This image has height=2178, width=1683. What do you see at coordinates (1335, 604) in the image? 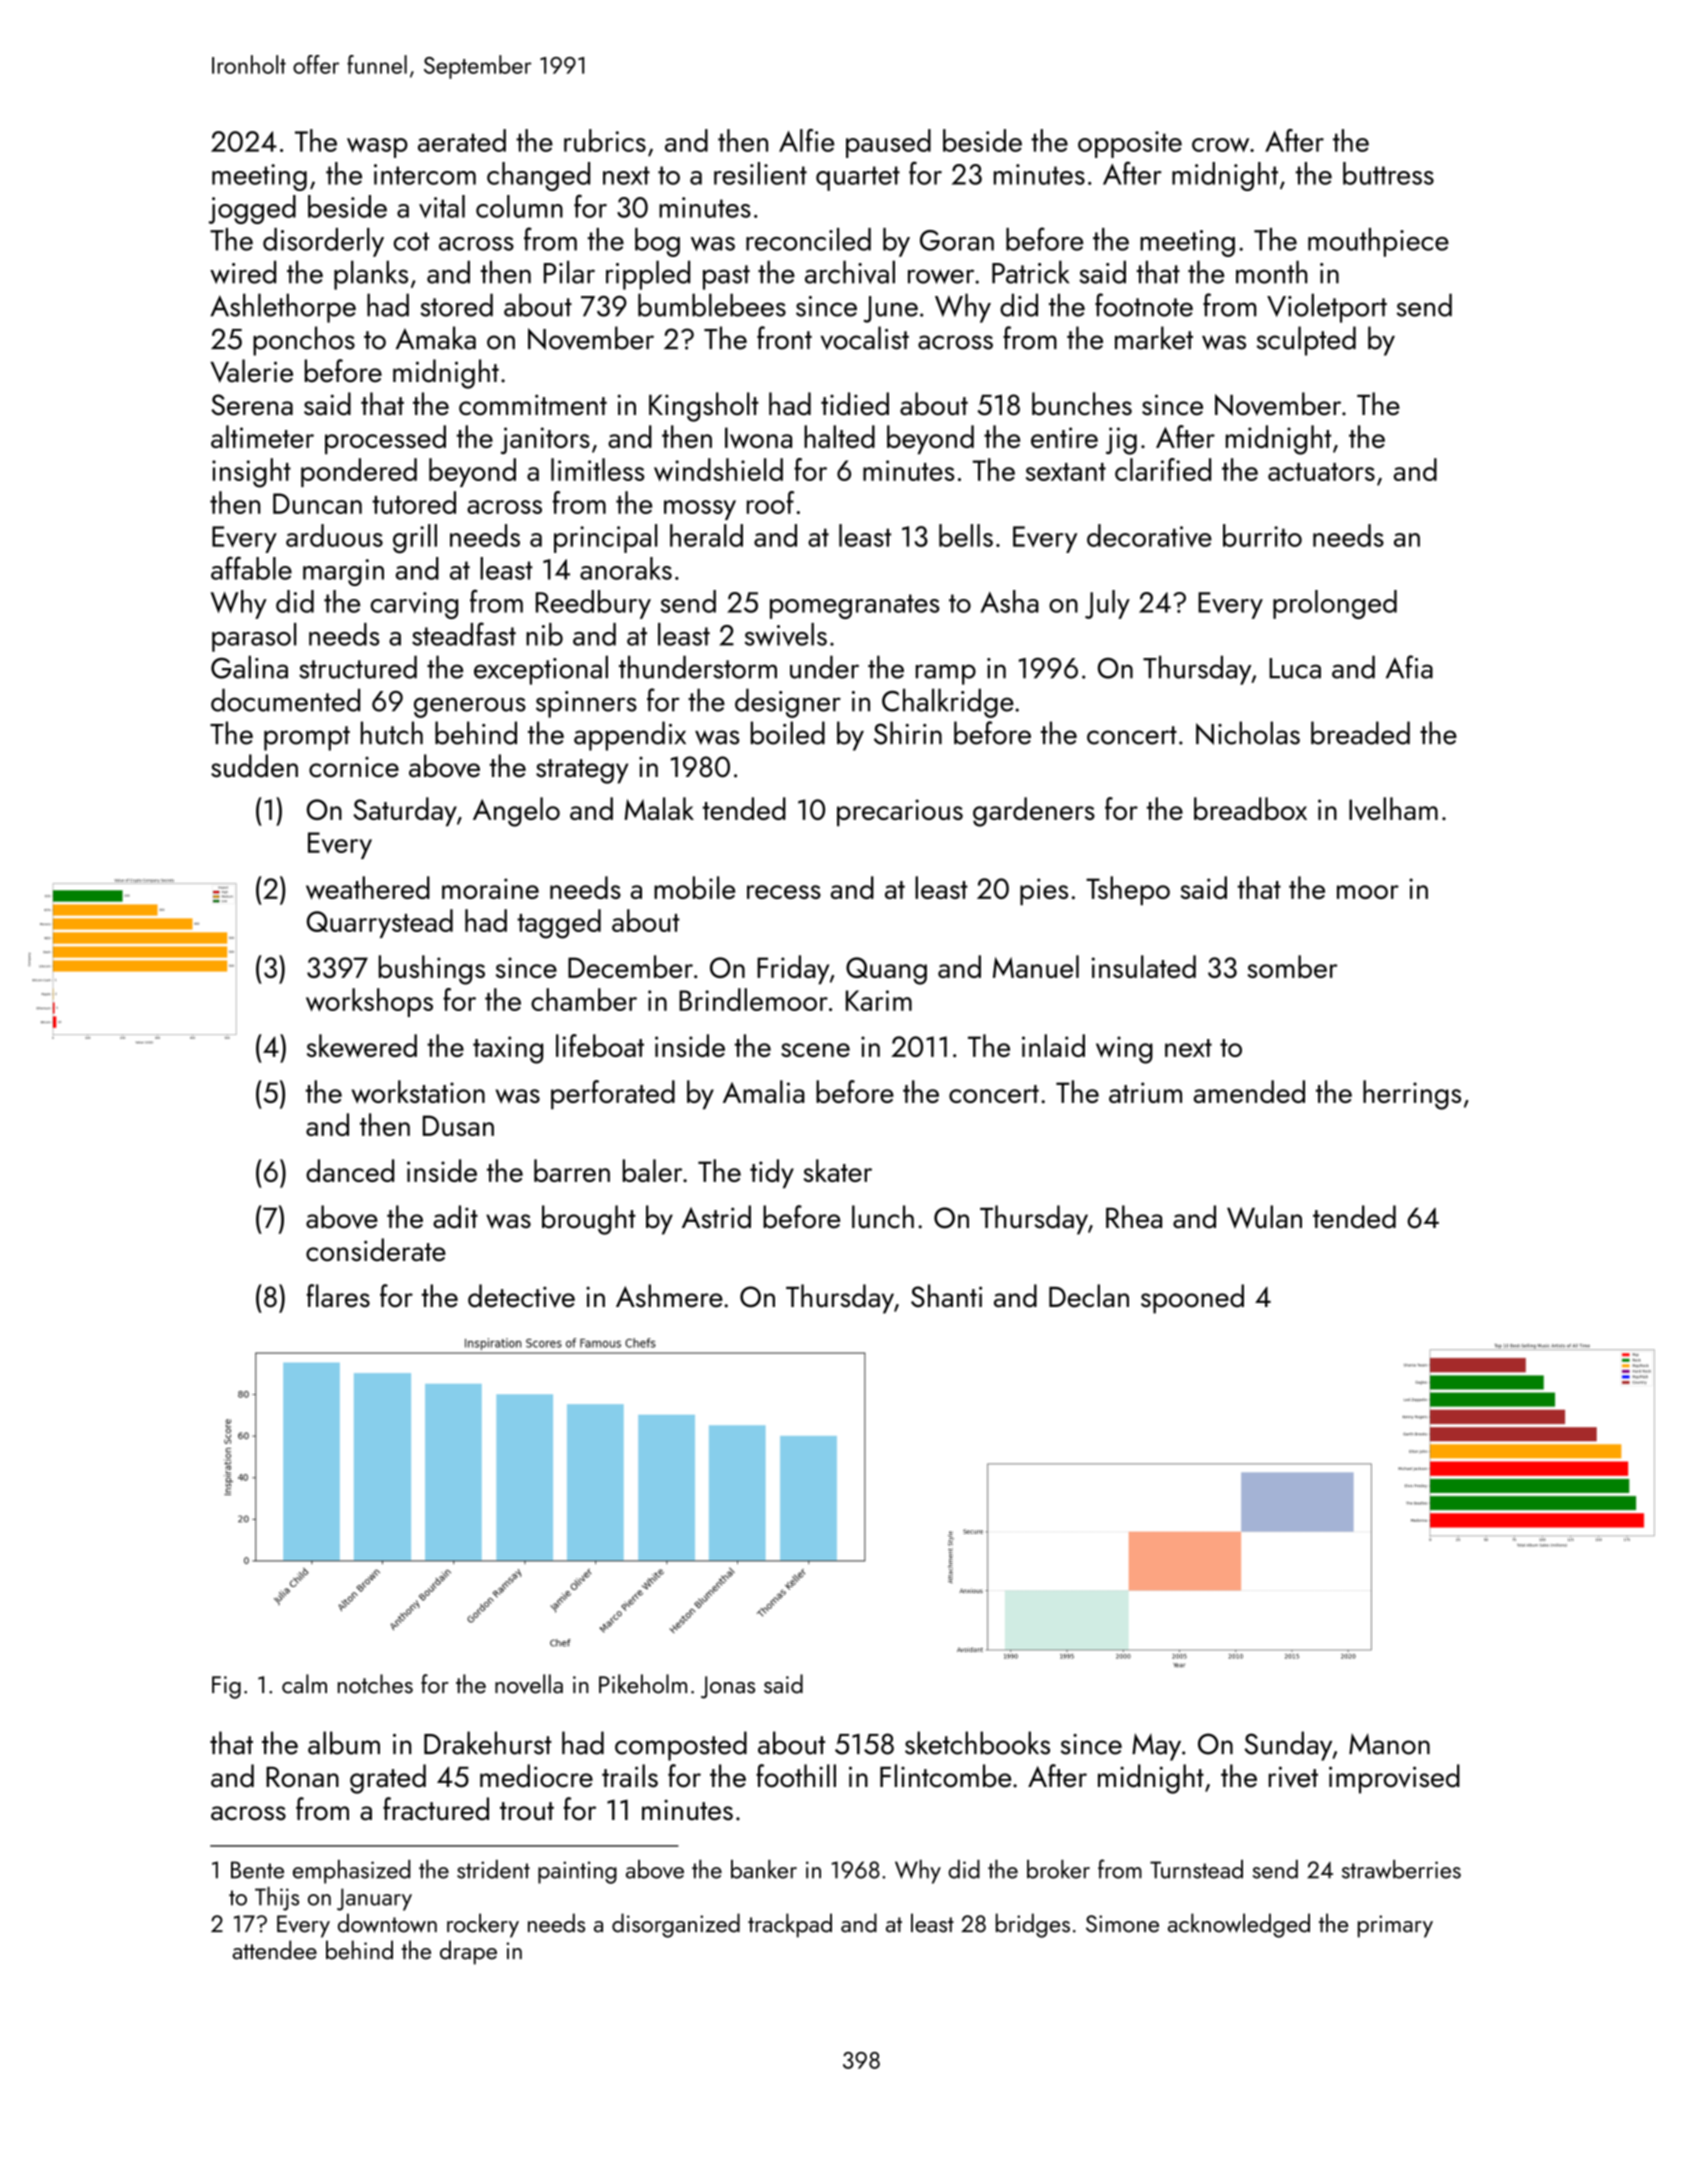
I see `prolonged` at bounding box center [1335, 604].
